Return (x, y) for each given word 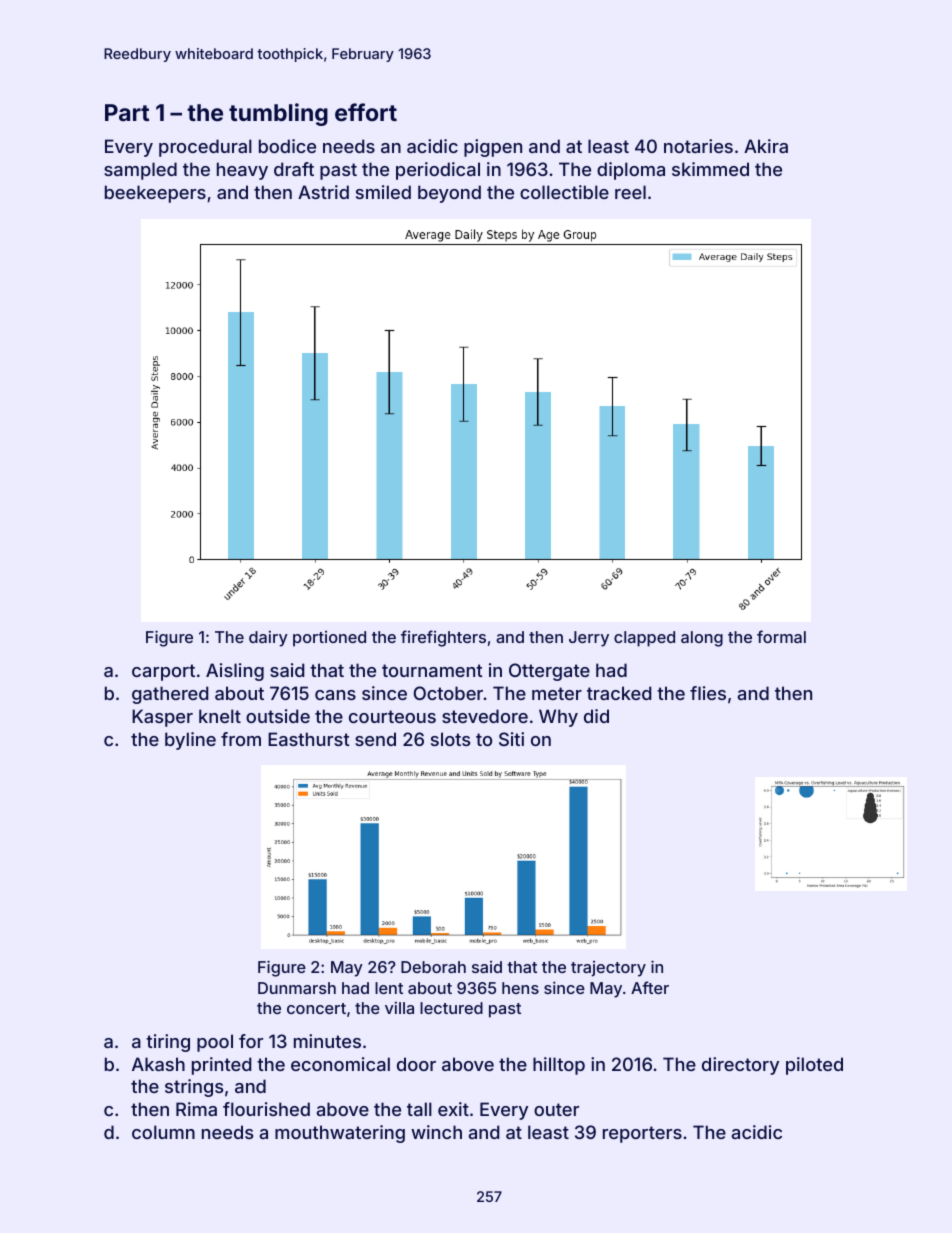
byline (190, 741)
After (650, 987)
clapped (644, 639)
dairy (268, 639)
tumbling (278, 114)
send (375, 739)
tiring (168, 1043)
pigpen (493, 148)
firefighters (443, 638)
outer (556, 1109)
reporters (642, 1134)
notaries (698, 146)
